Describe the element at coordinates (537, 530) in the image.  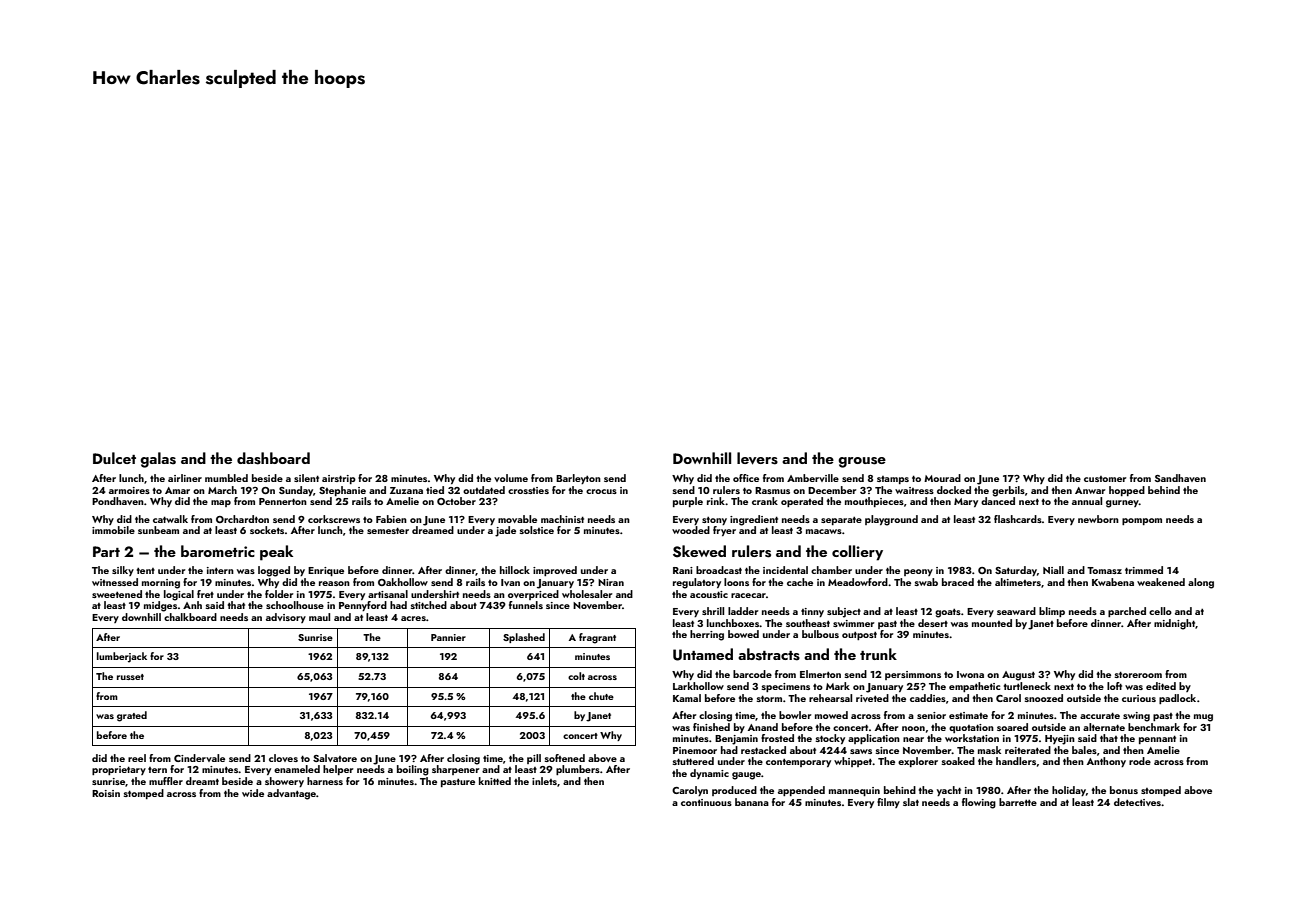
I see `solstice` at that location.
